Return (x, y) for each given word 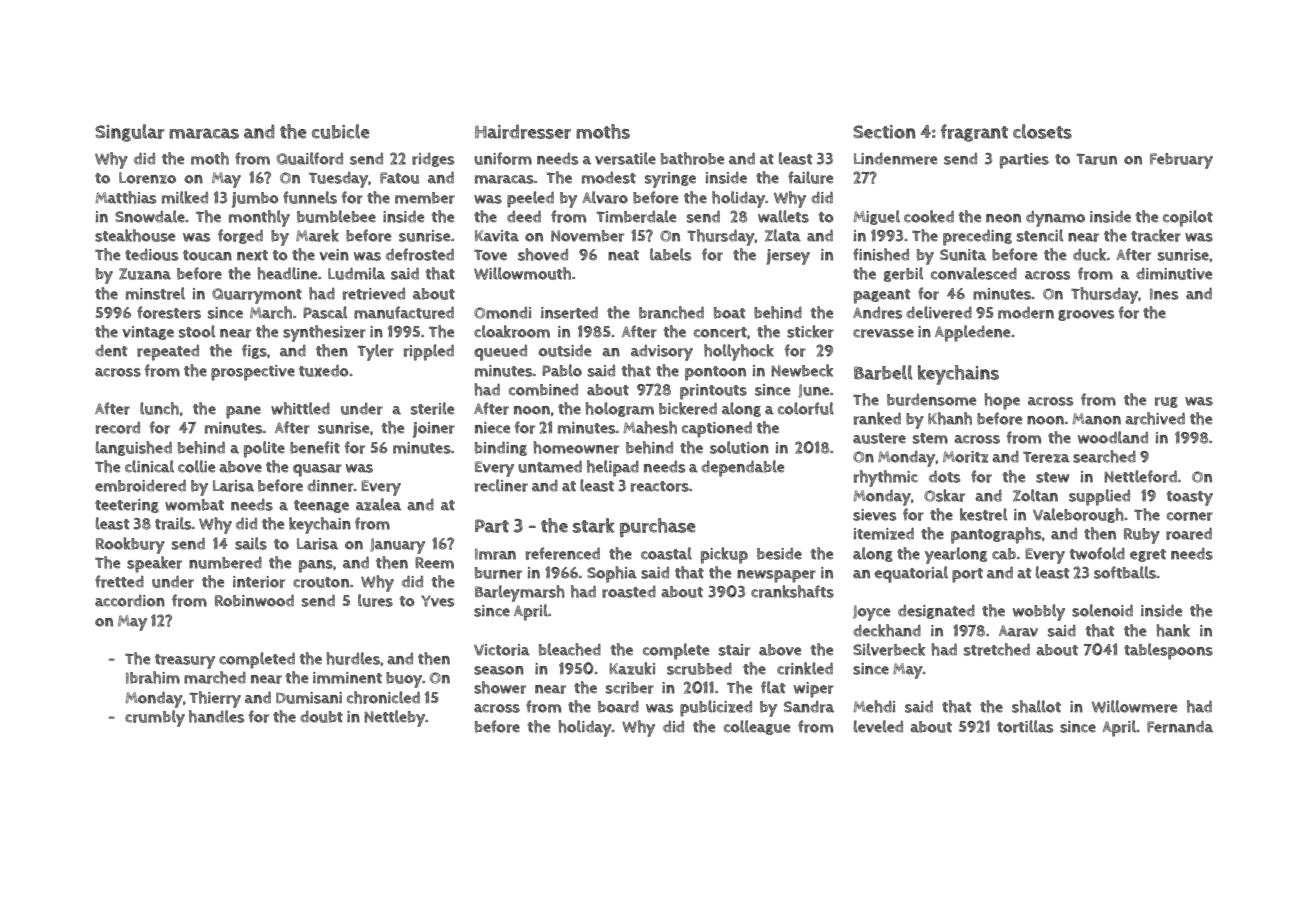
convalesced (974, 273)
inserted (569, 312)
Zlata (783, 235)
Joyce (871, 613)
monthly (259, 218)
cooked (929, 216)
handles (216, 716)
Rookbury (130, 545)
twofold (1097, 553)
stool (197, 331)
